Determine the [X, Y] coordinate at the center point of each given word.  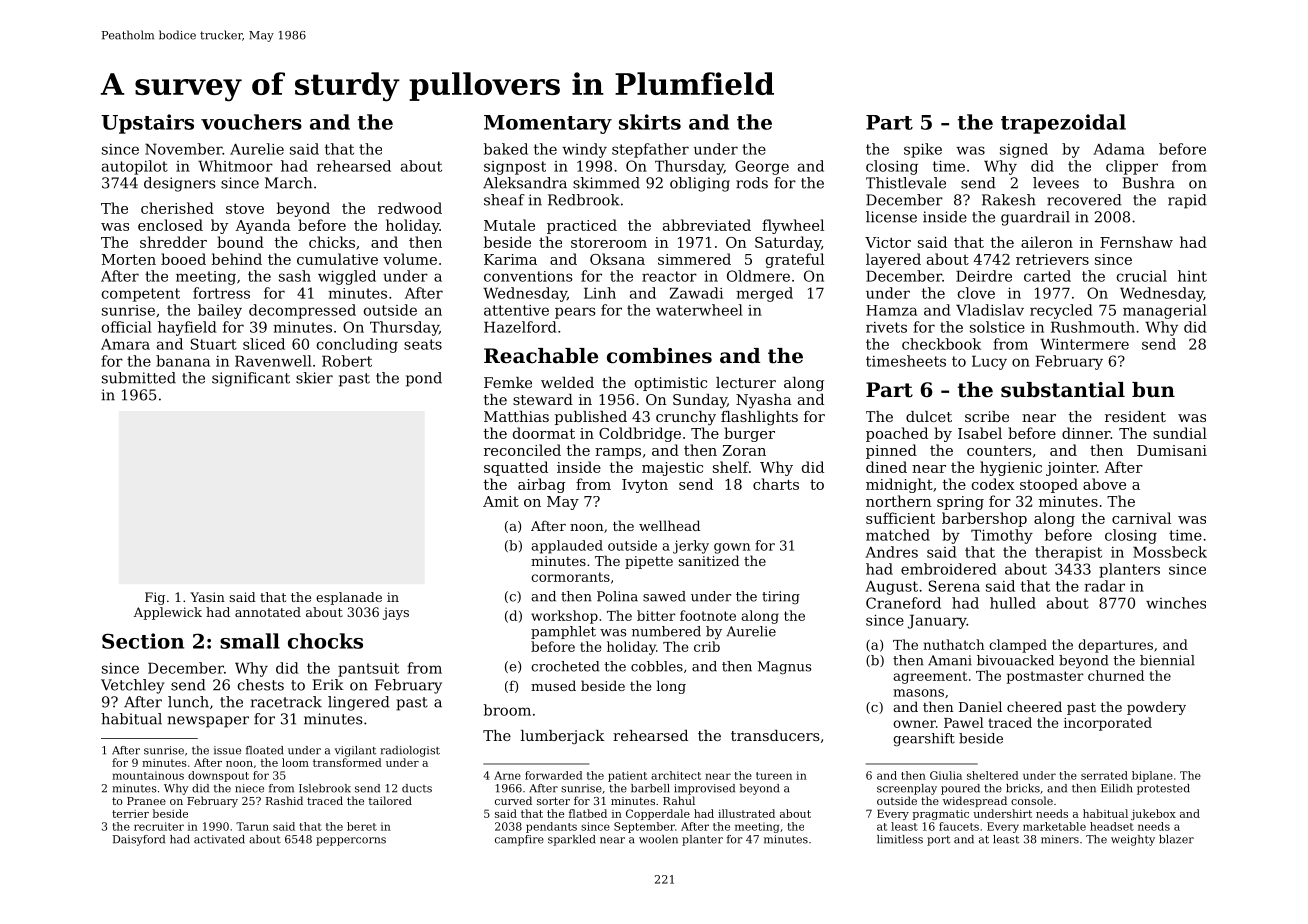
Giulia [946, 775]
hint [1192, 276]
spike [923, 150]
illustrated [746, 813]
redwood [410, 208]
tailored [390, 800]
